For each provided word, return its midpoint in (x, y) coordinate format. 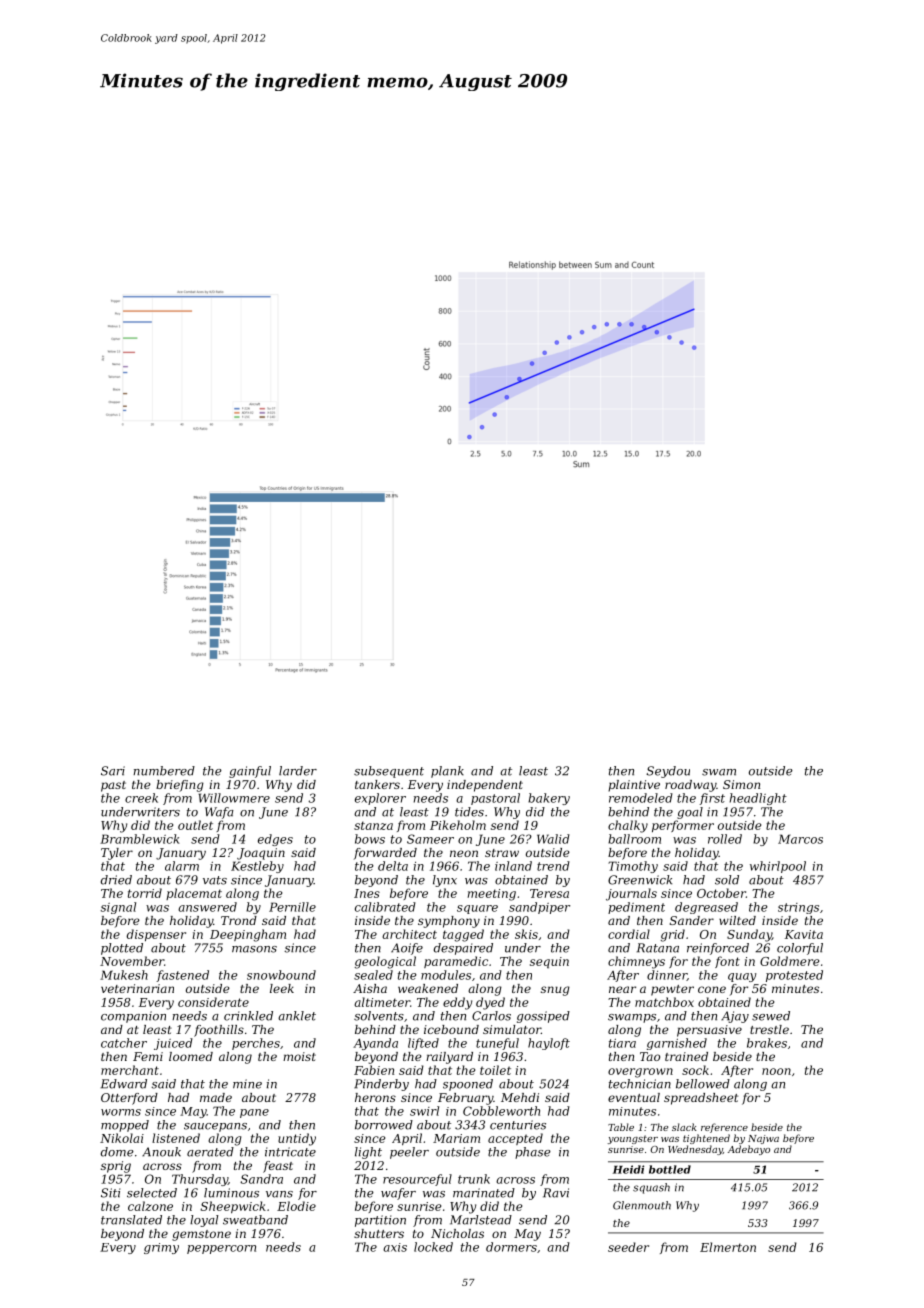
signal (118, 908)
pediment (636, 908)
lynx (445, 881)
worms (121, 1112)
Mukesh (124, 975)
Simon (741, 784)
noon (776, 1071)
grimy (161, 1248)
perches (256, 1044)
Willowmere (234, 798)
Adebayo (749, 1150)
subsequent (389, 772)
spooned (468, 1085)
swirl (424, 1111)
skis (526, 934)
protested (794, 976)
